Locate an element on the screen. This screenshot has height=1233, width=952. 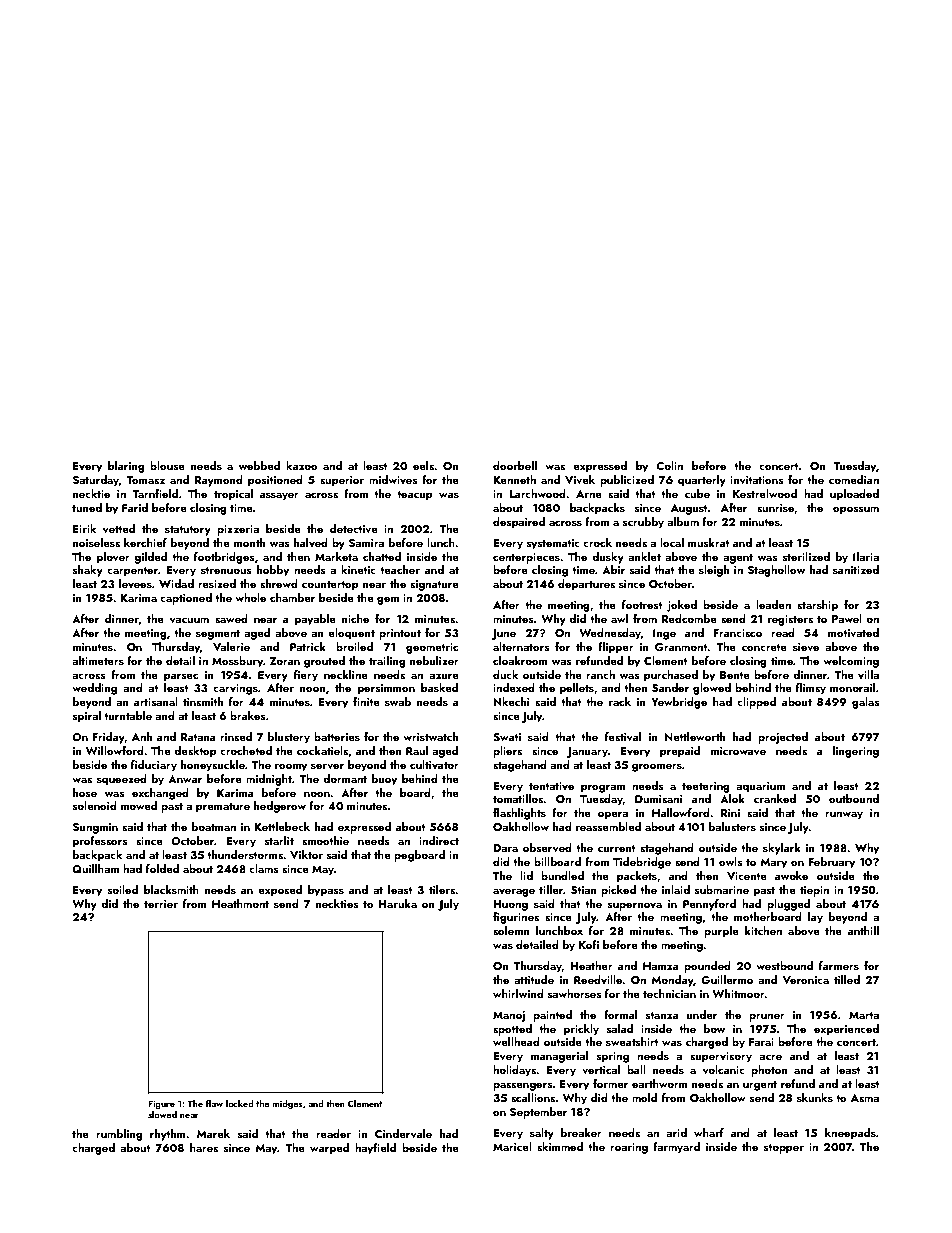
Kofi is located at coordinates (589, 944).
